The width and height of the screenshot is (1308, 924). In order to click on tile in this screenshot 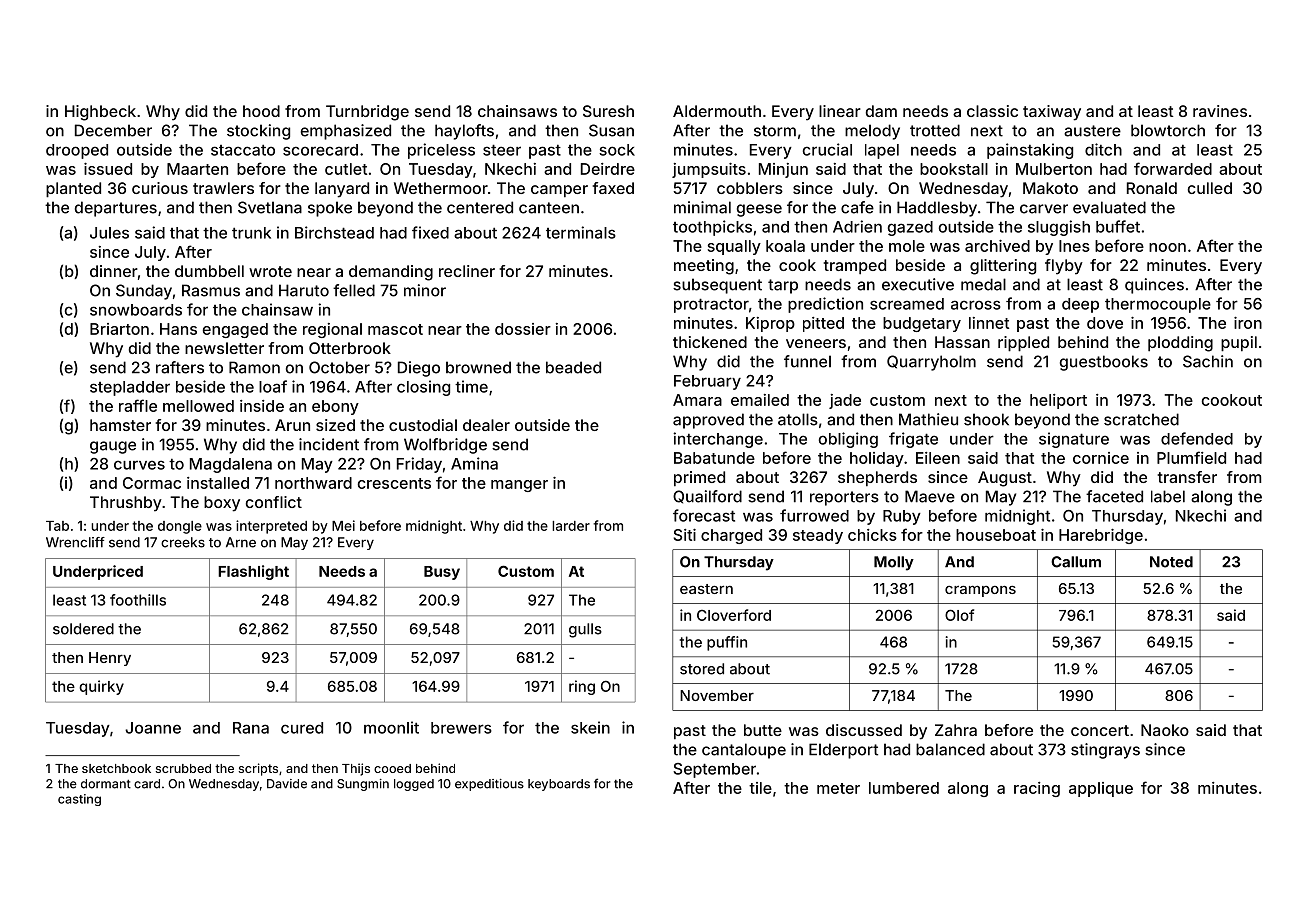, I will do `click(760, 788)`.
